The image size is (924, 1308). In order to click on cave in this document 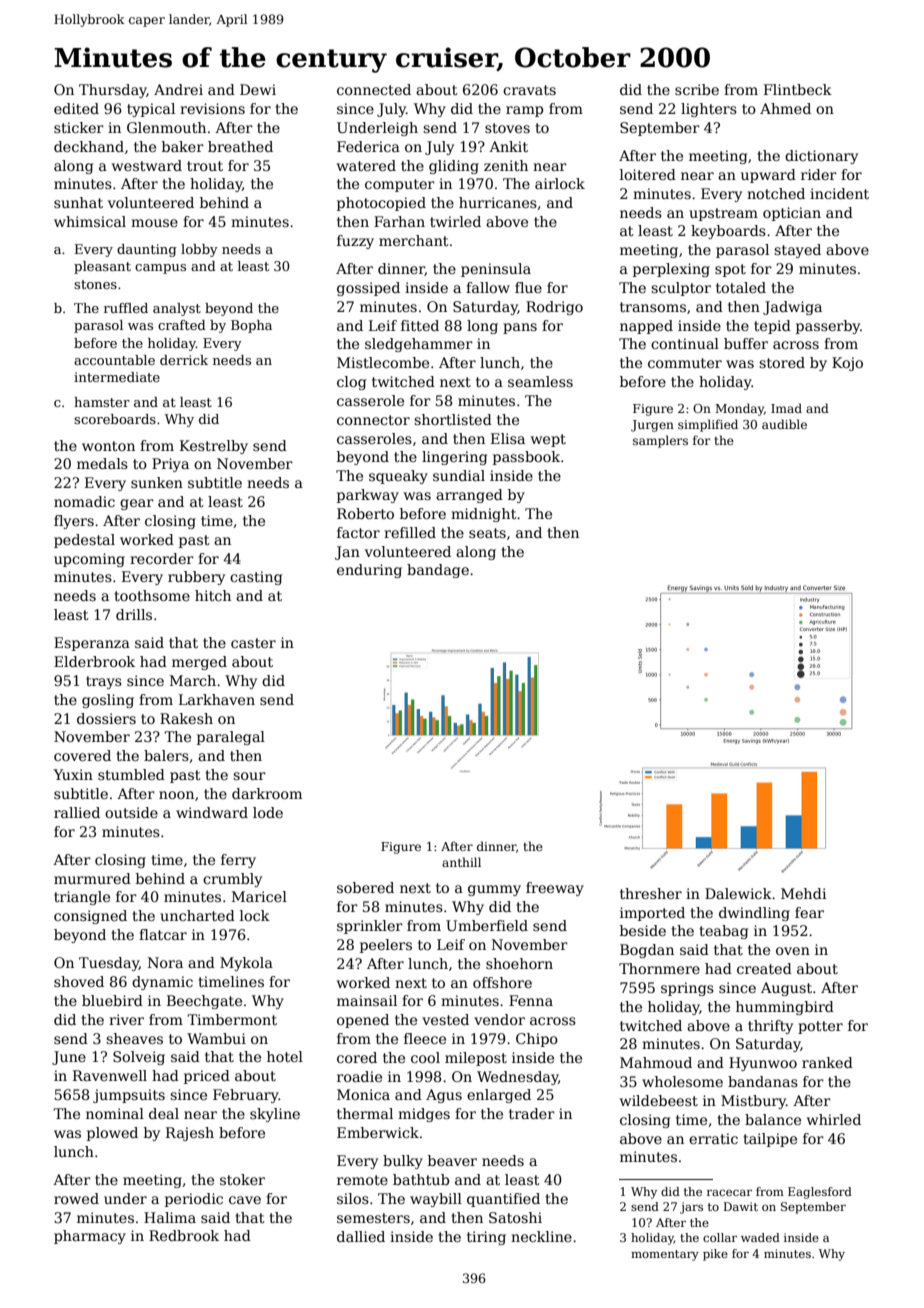, I will do `click(245, 1200)`.
